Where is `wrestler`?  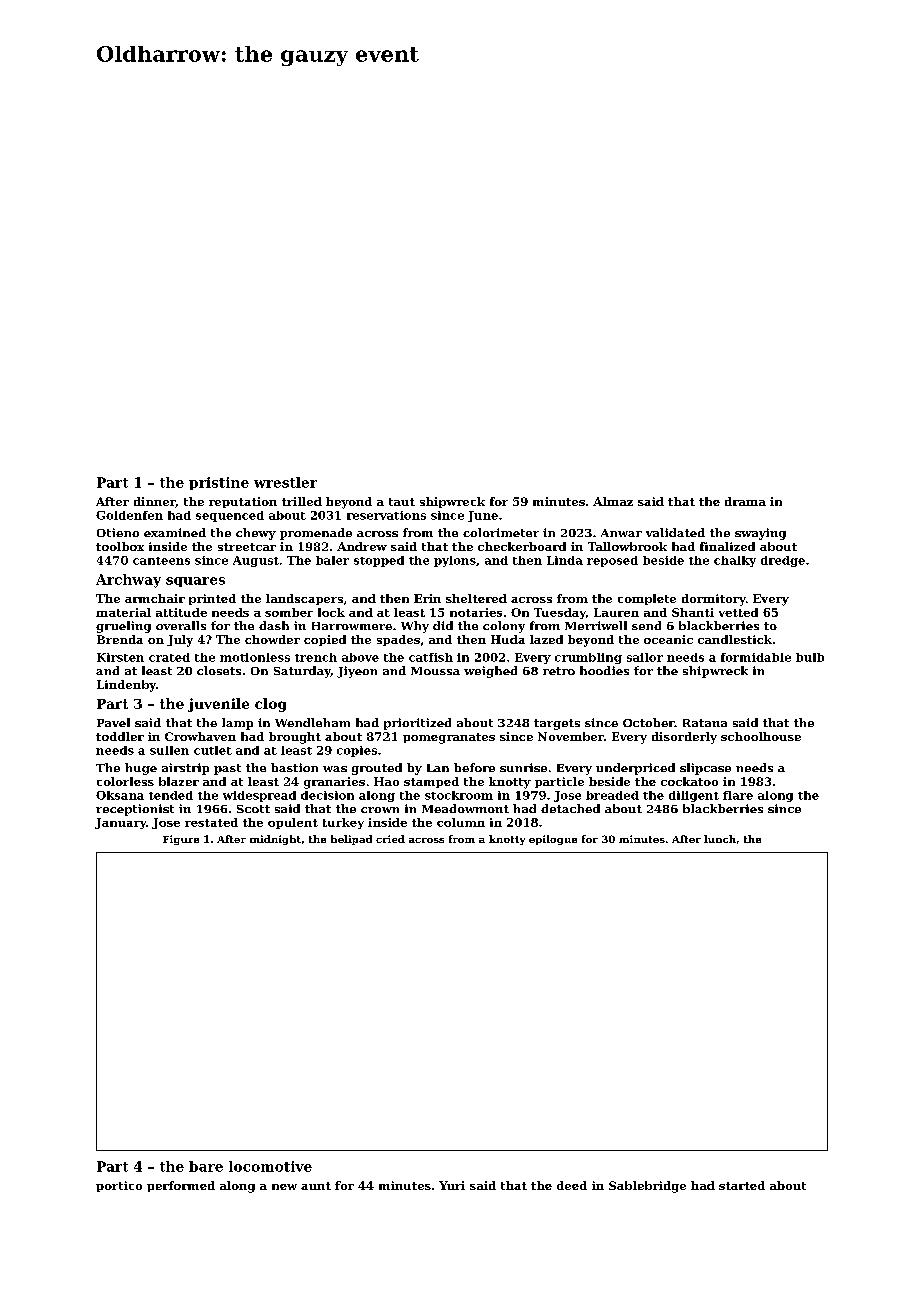
wrestler is located at coordinates (285, 482).
